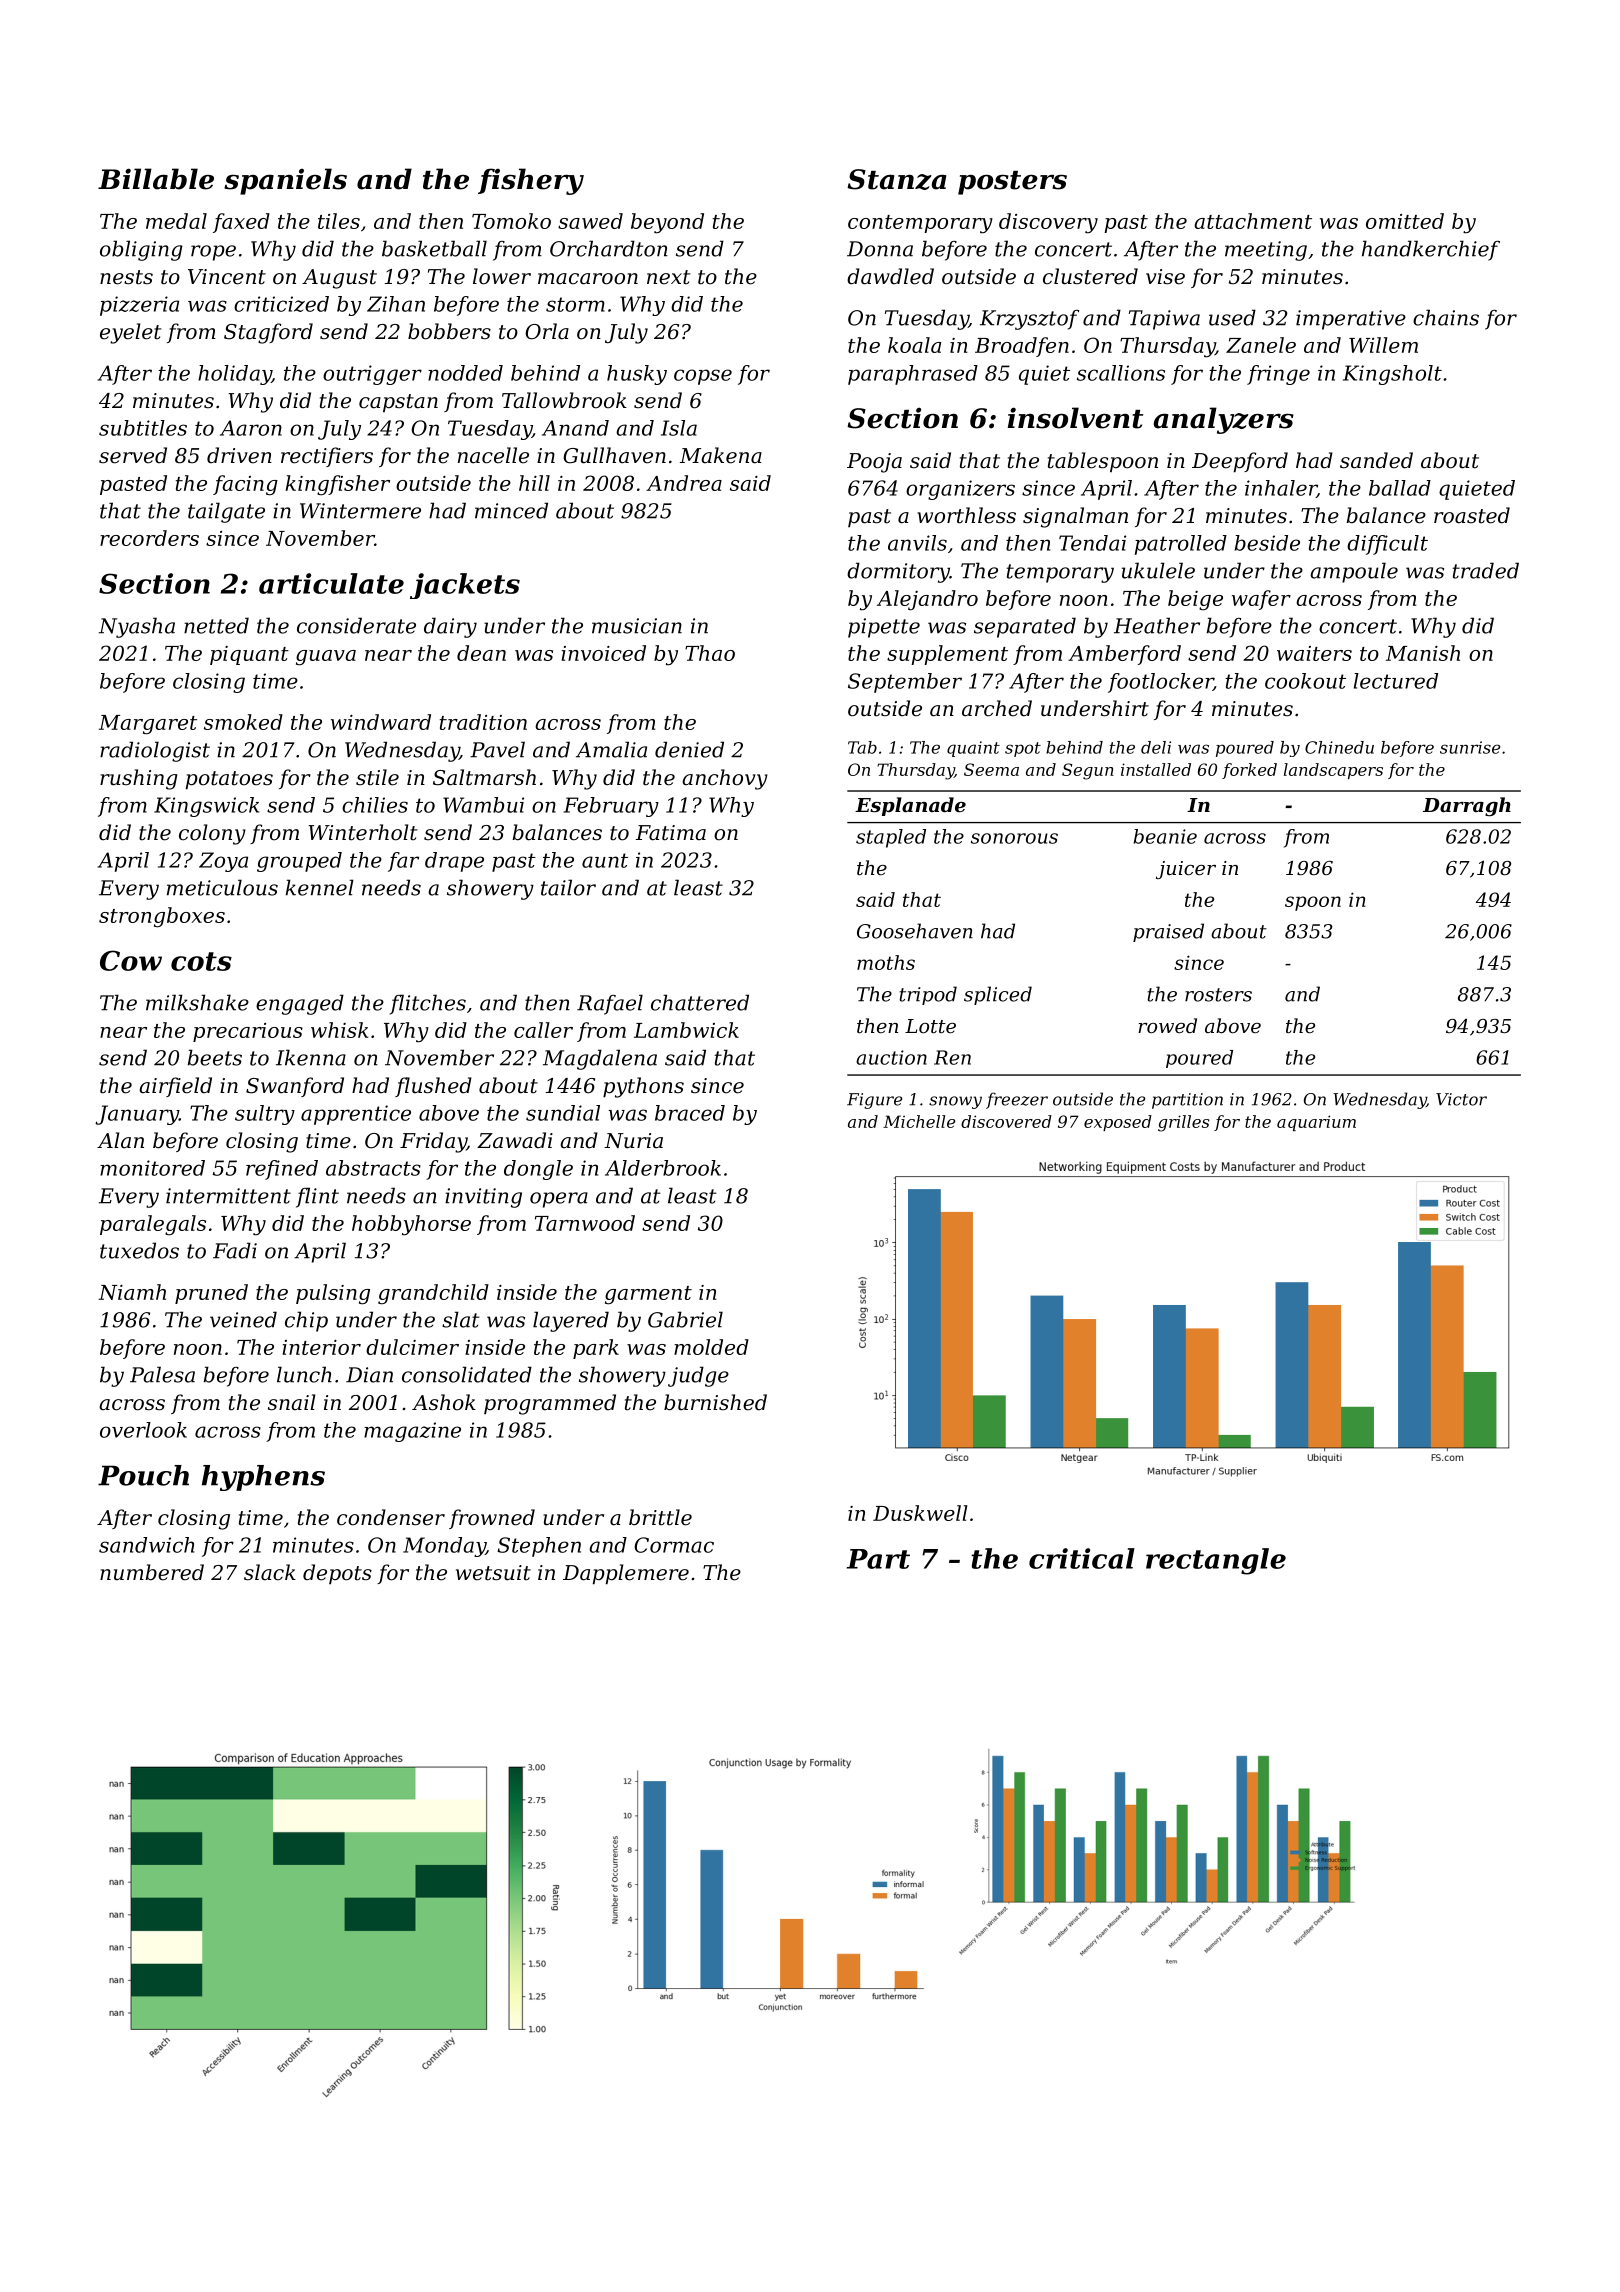 Image resolution: width=1620 pixels, height=2292 pixels. Describe the element at coordinates (1405, 221) in the screenshot. I see `omitted` at that location.
